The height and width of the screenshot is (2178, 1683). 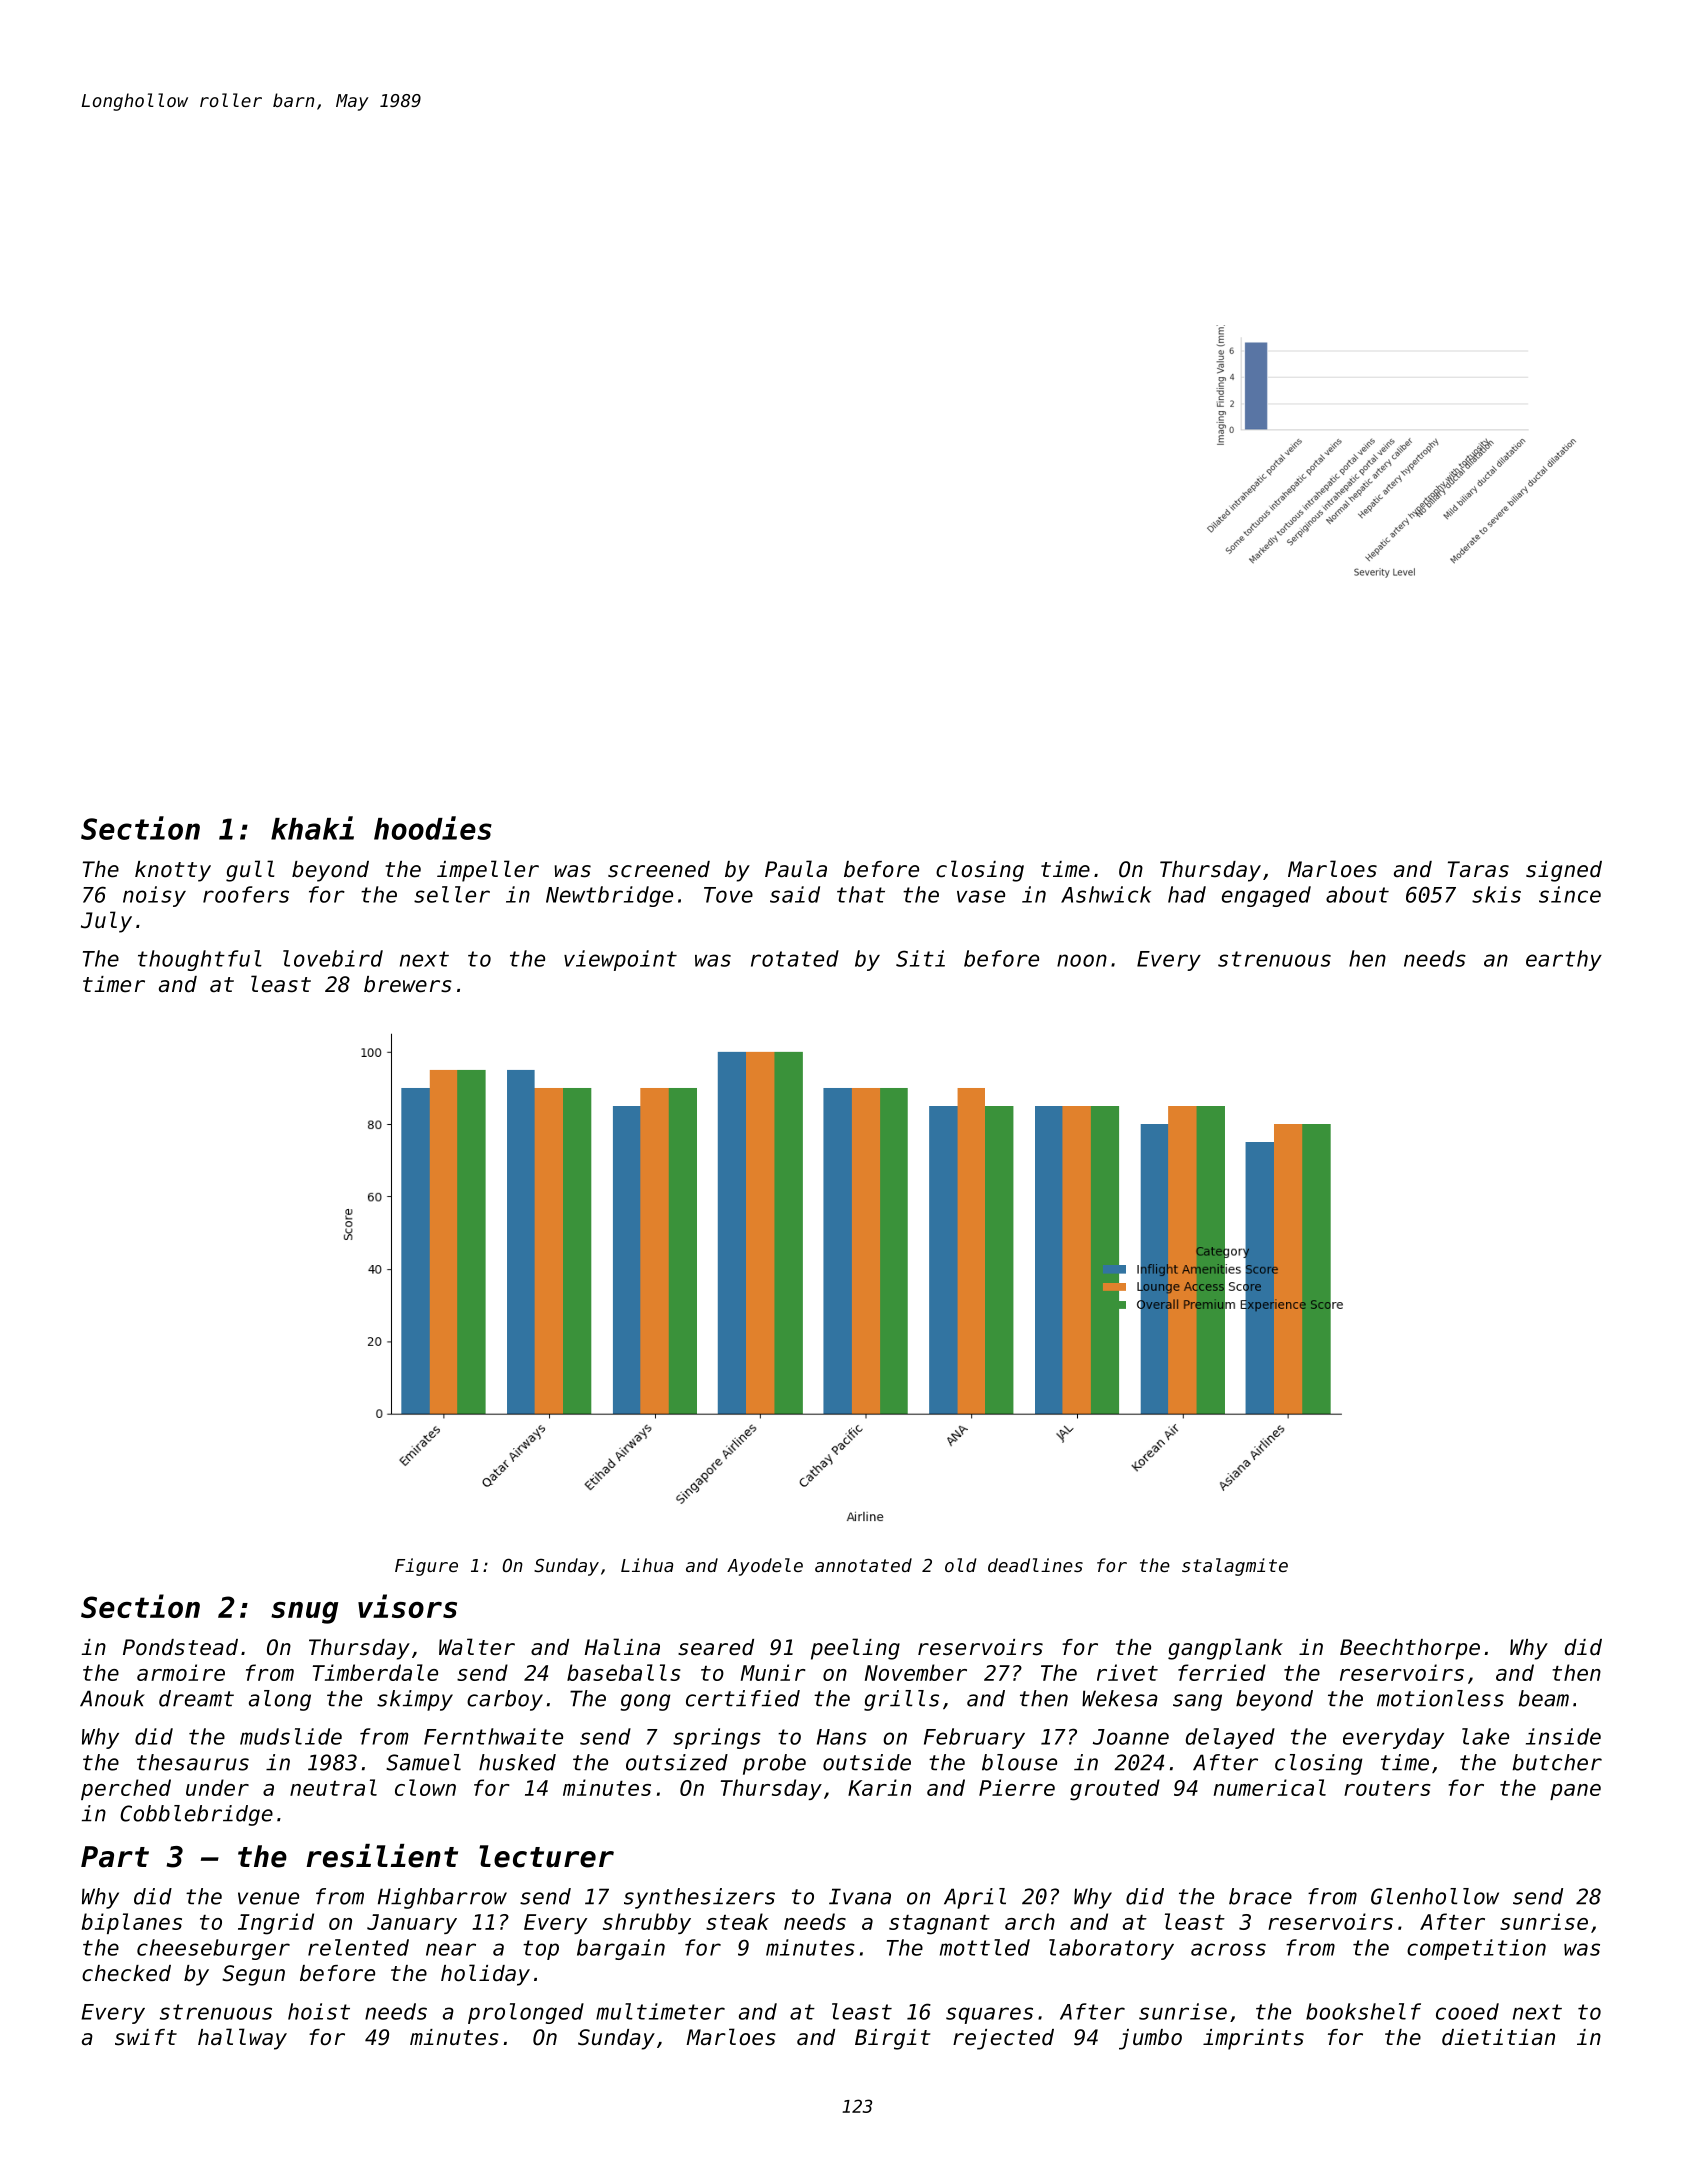 I want to click on about, so click(x=1357, y=894).
